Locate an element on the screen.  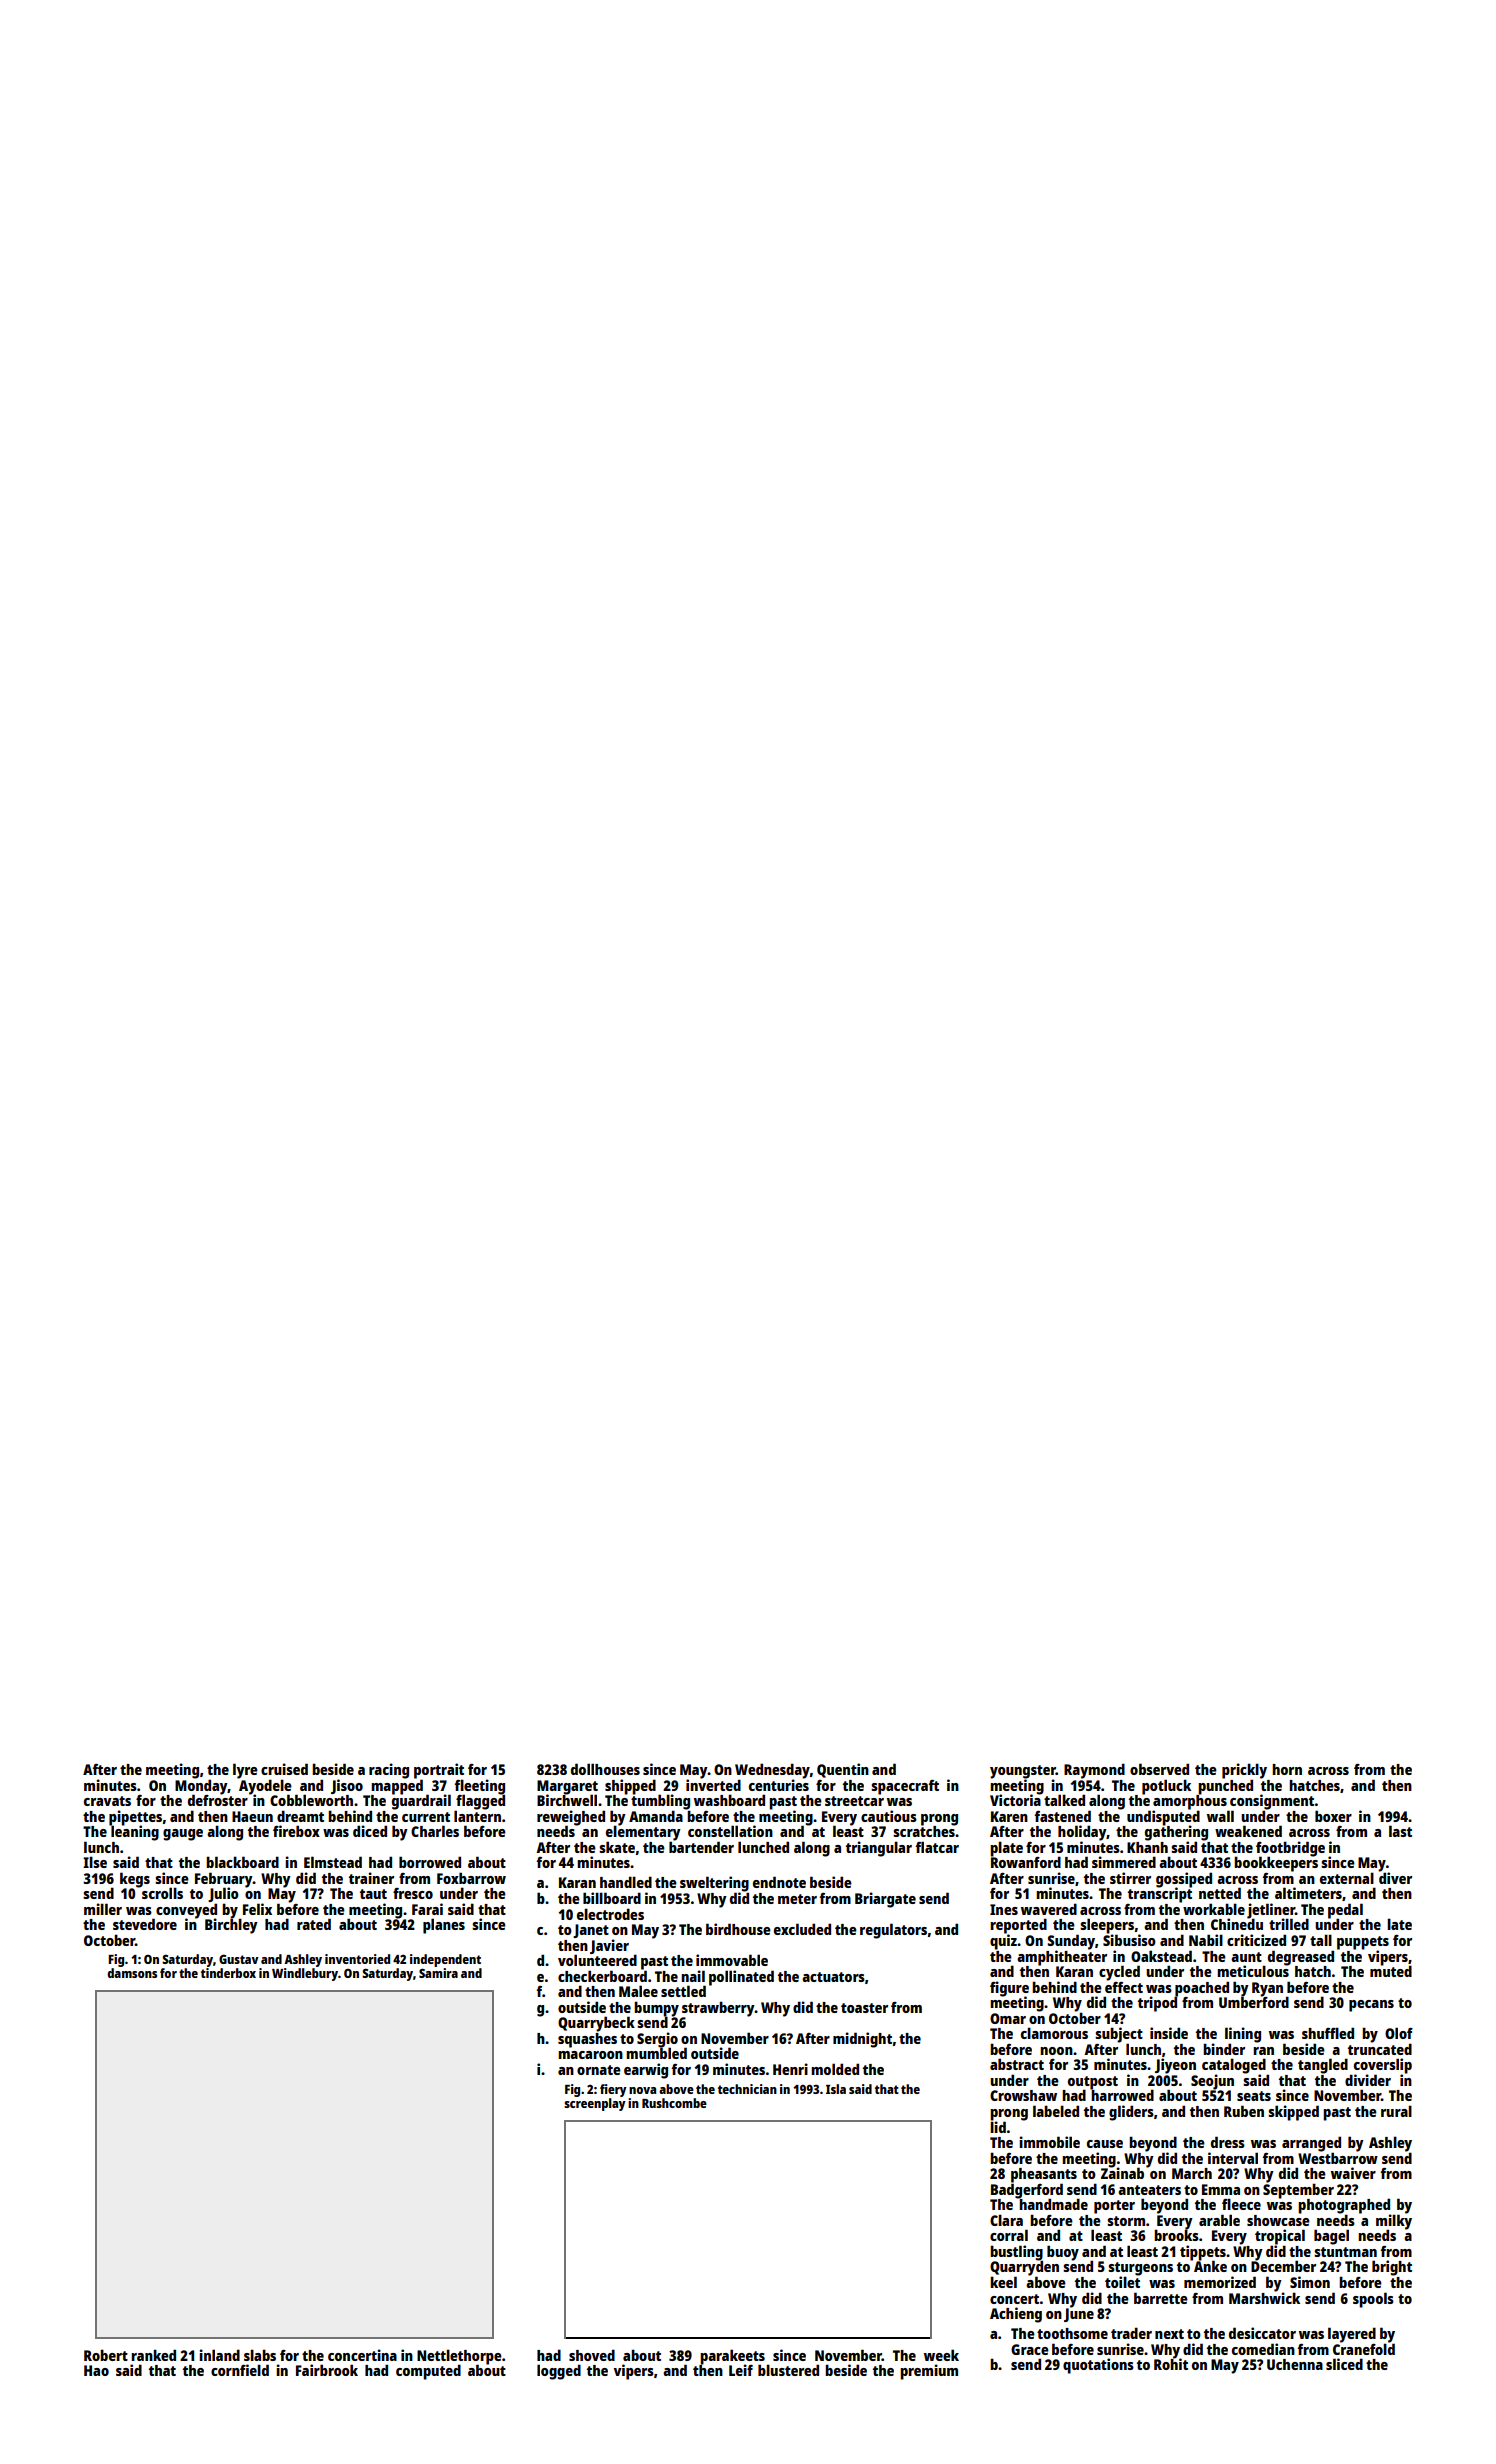
slabs is located at coordinates (260, 2355).
